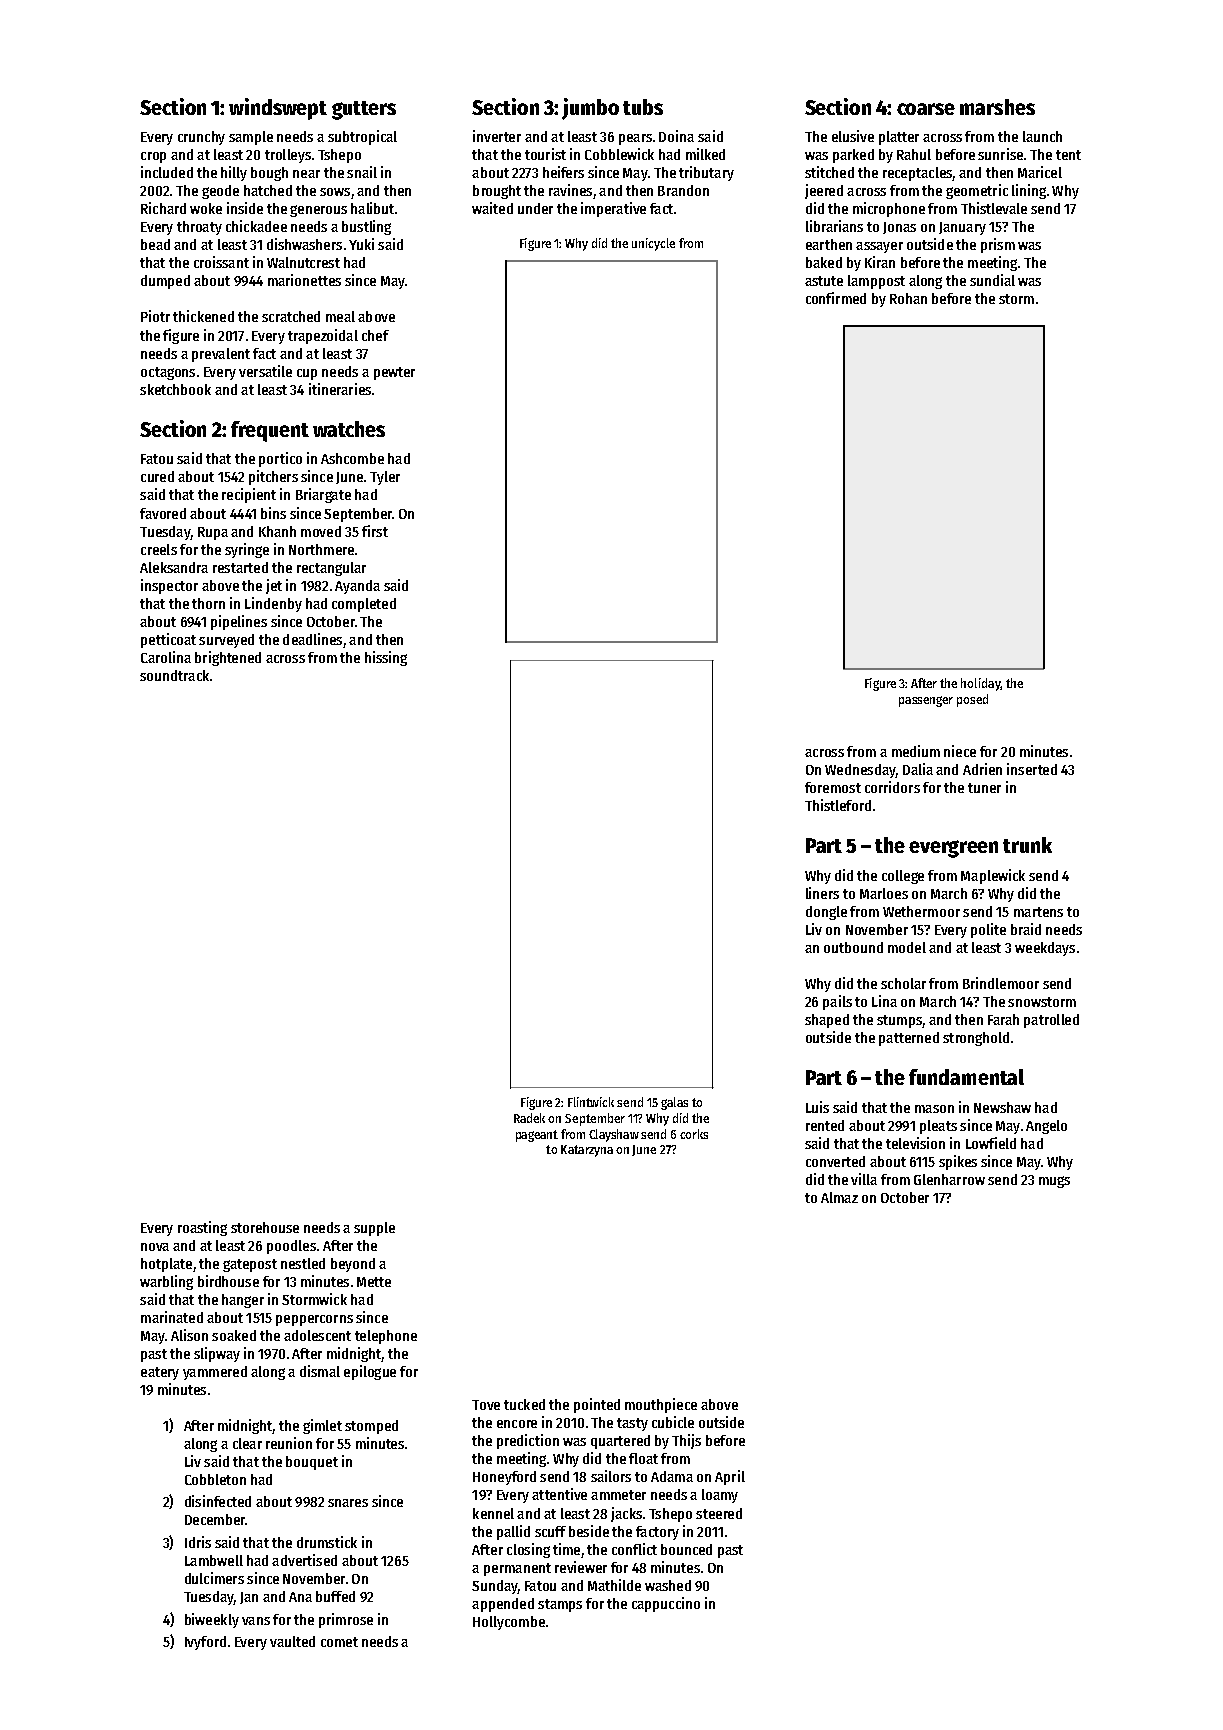 The width and height of the document is (1223, 1730). What do you see at coordinates (591, 1102) in the document?
I see `Flintwick` at bounding box center [591, 1102].
